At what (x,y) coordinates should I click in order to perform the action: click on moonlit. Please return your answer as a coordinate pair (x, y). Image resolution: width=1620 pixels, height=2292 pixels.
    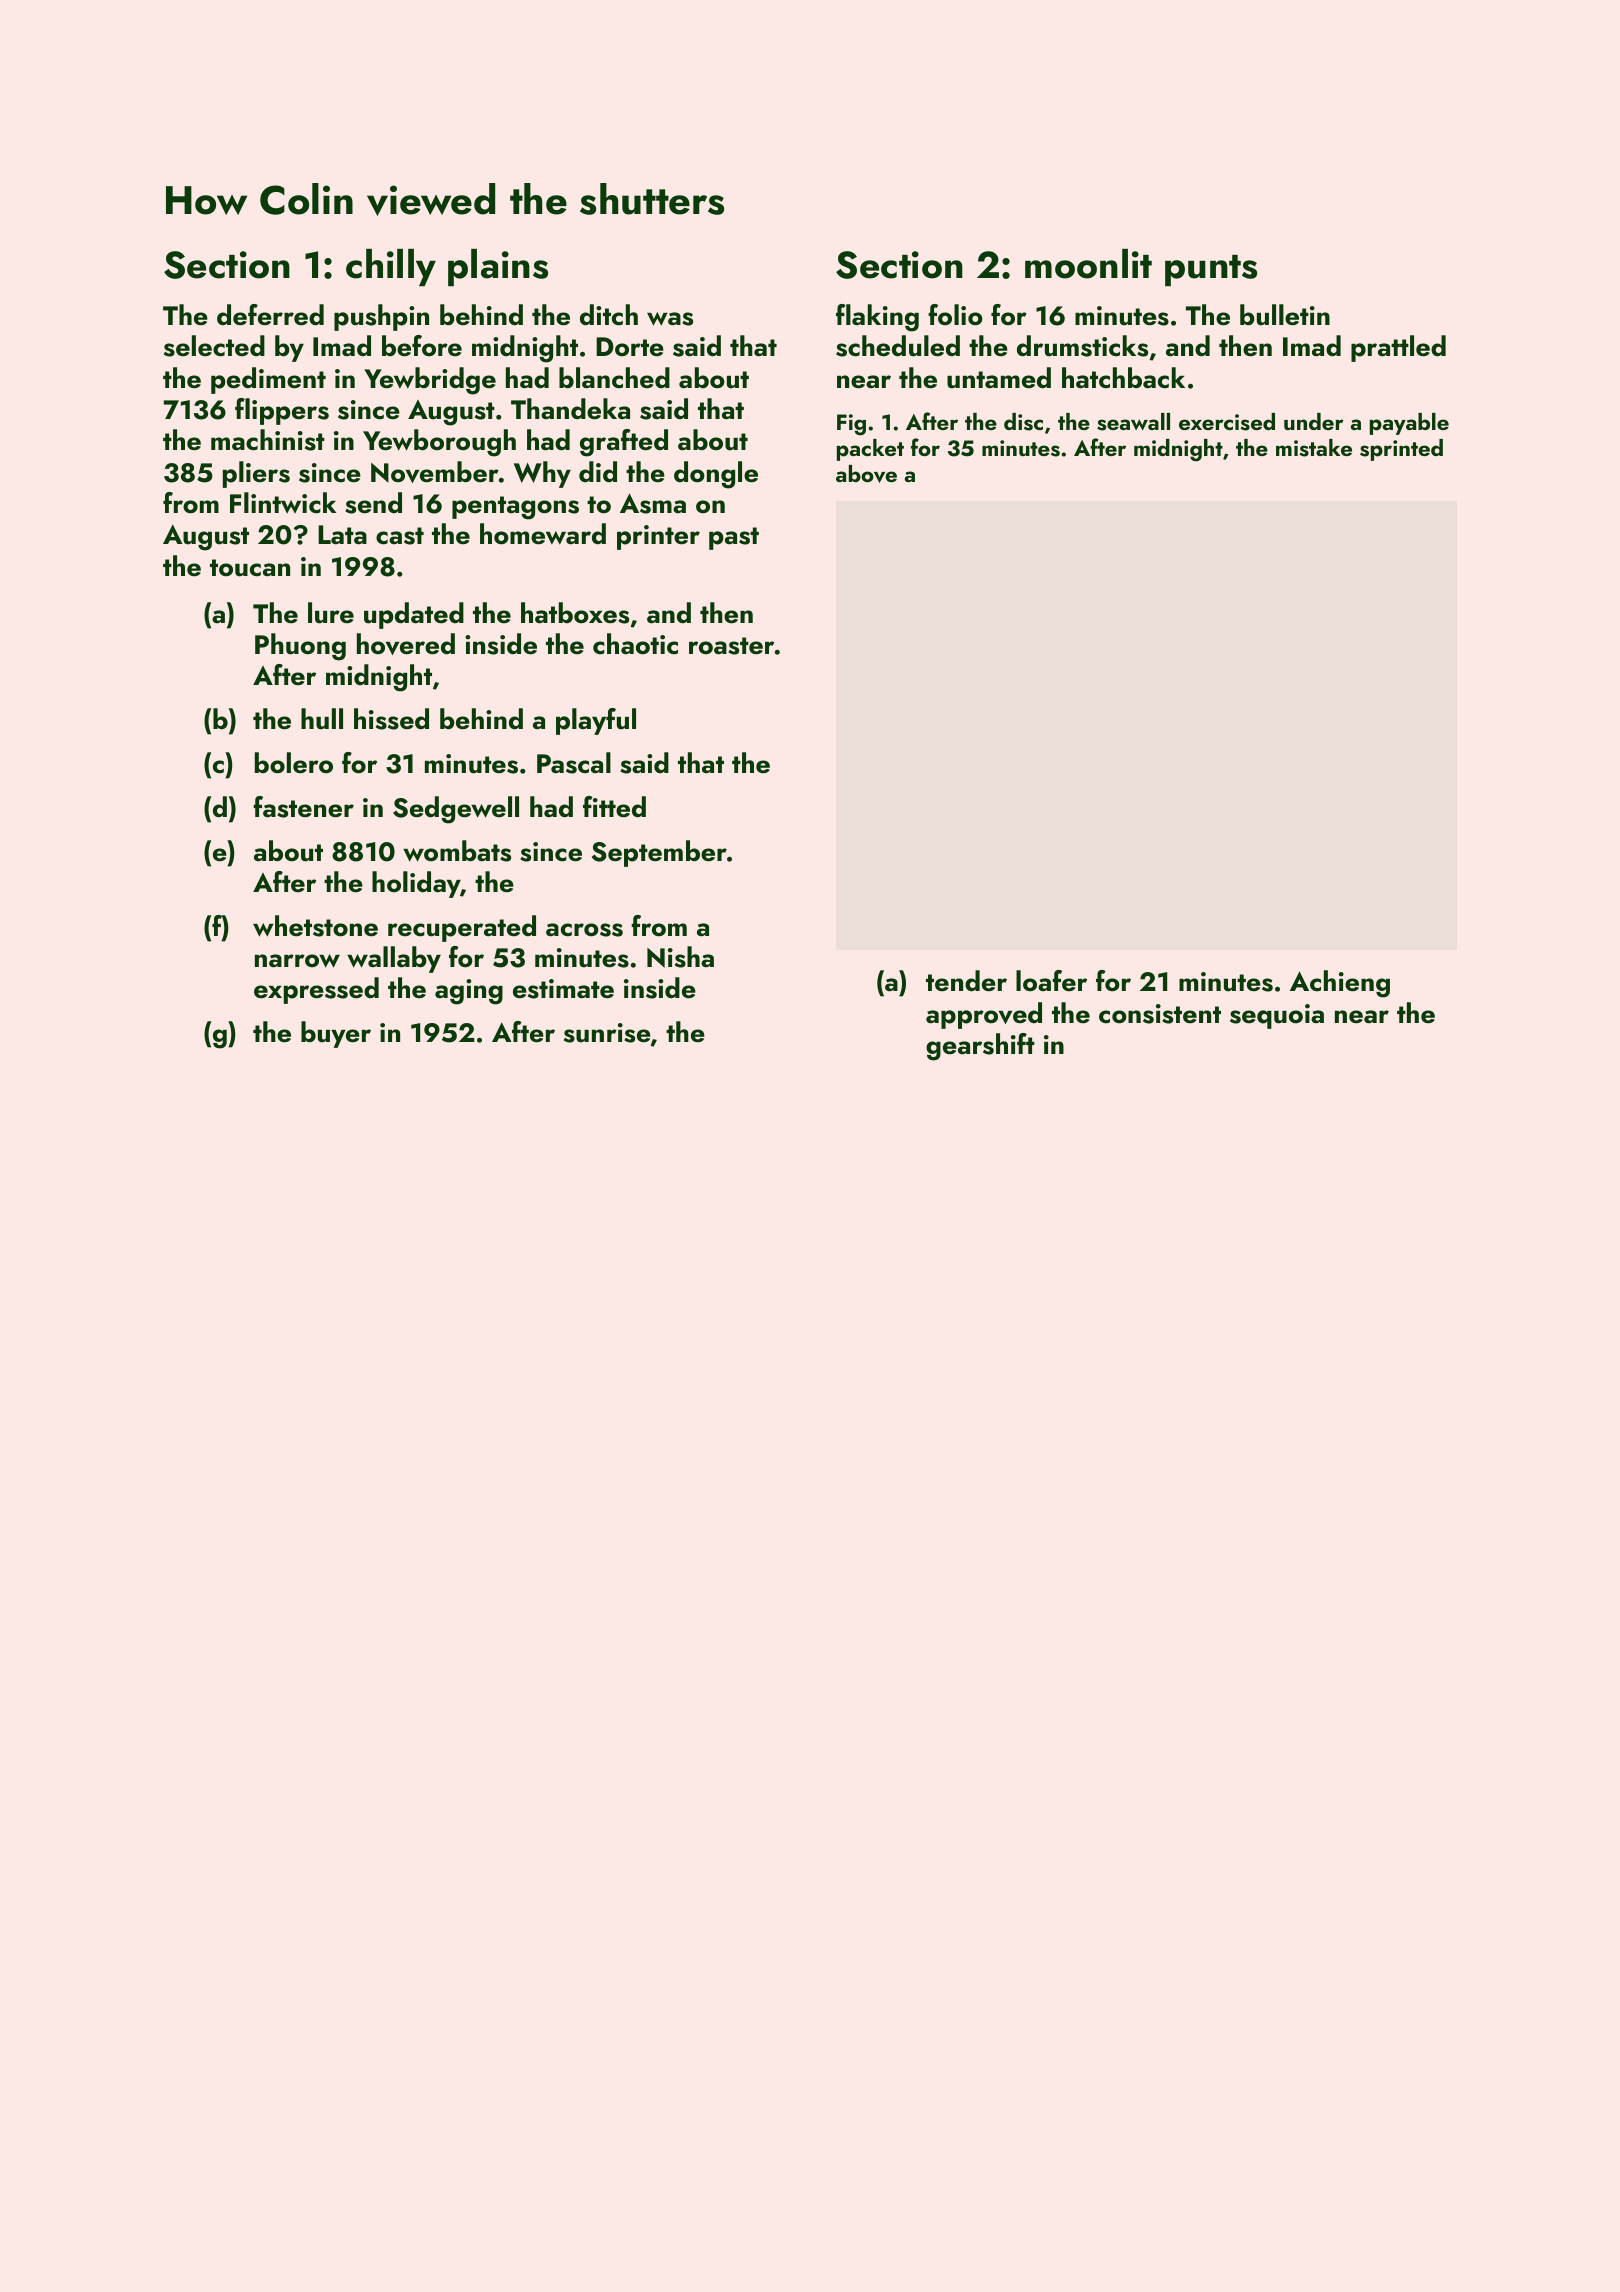
    Looking at the image, I should click on (1088, 264).
